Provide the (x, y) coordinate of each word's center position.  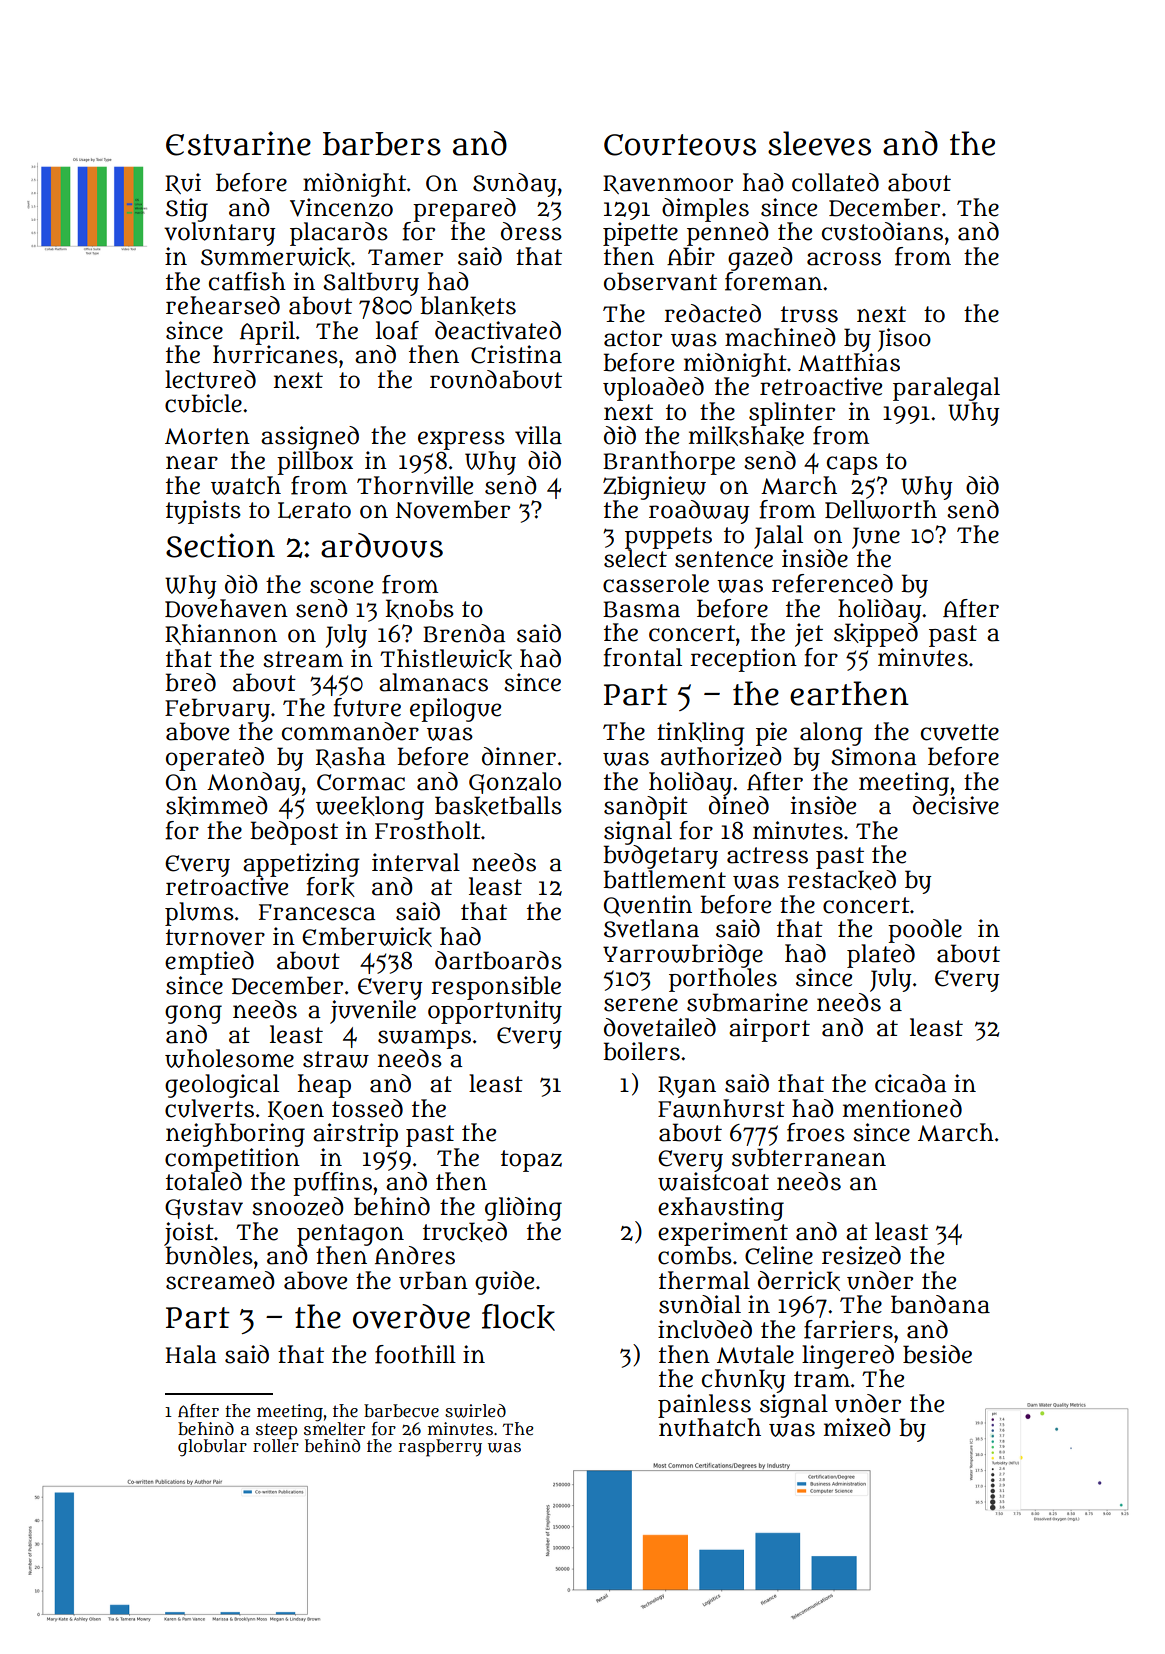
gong (193, 1014)
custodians (882, 231)
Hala (191, 1354)
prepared (464, 210)
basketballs (498, 806)
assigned (310, 438)
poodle (925, 931)
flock (518, 1317)
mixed (857, 1427)
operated (215, 759)
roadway (699, 512)
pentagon (350, 1235)
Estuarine (238, 143)
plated (881, 956)
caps (852, 465)
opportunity (495, 1012)
